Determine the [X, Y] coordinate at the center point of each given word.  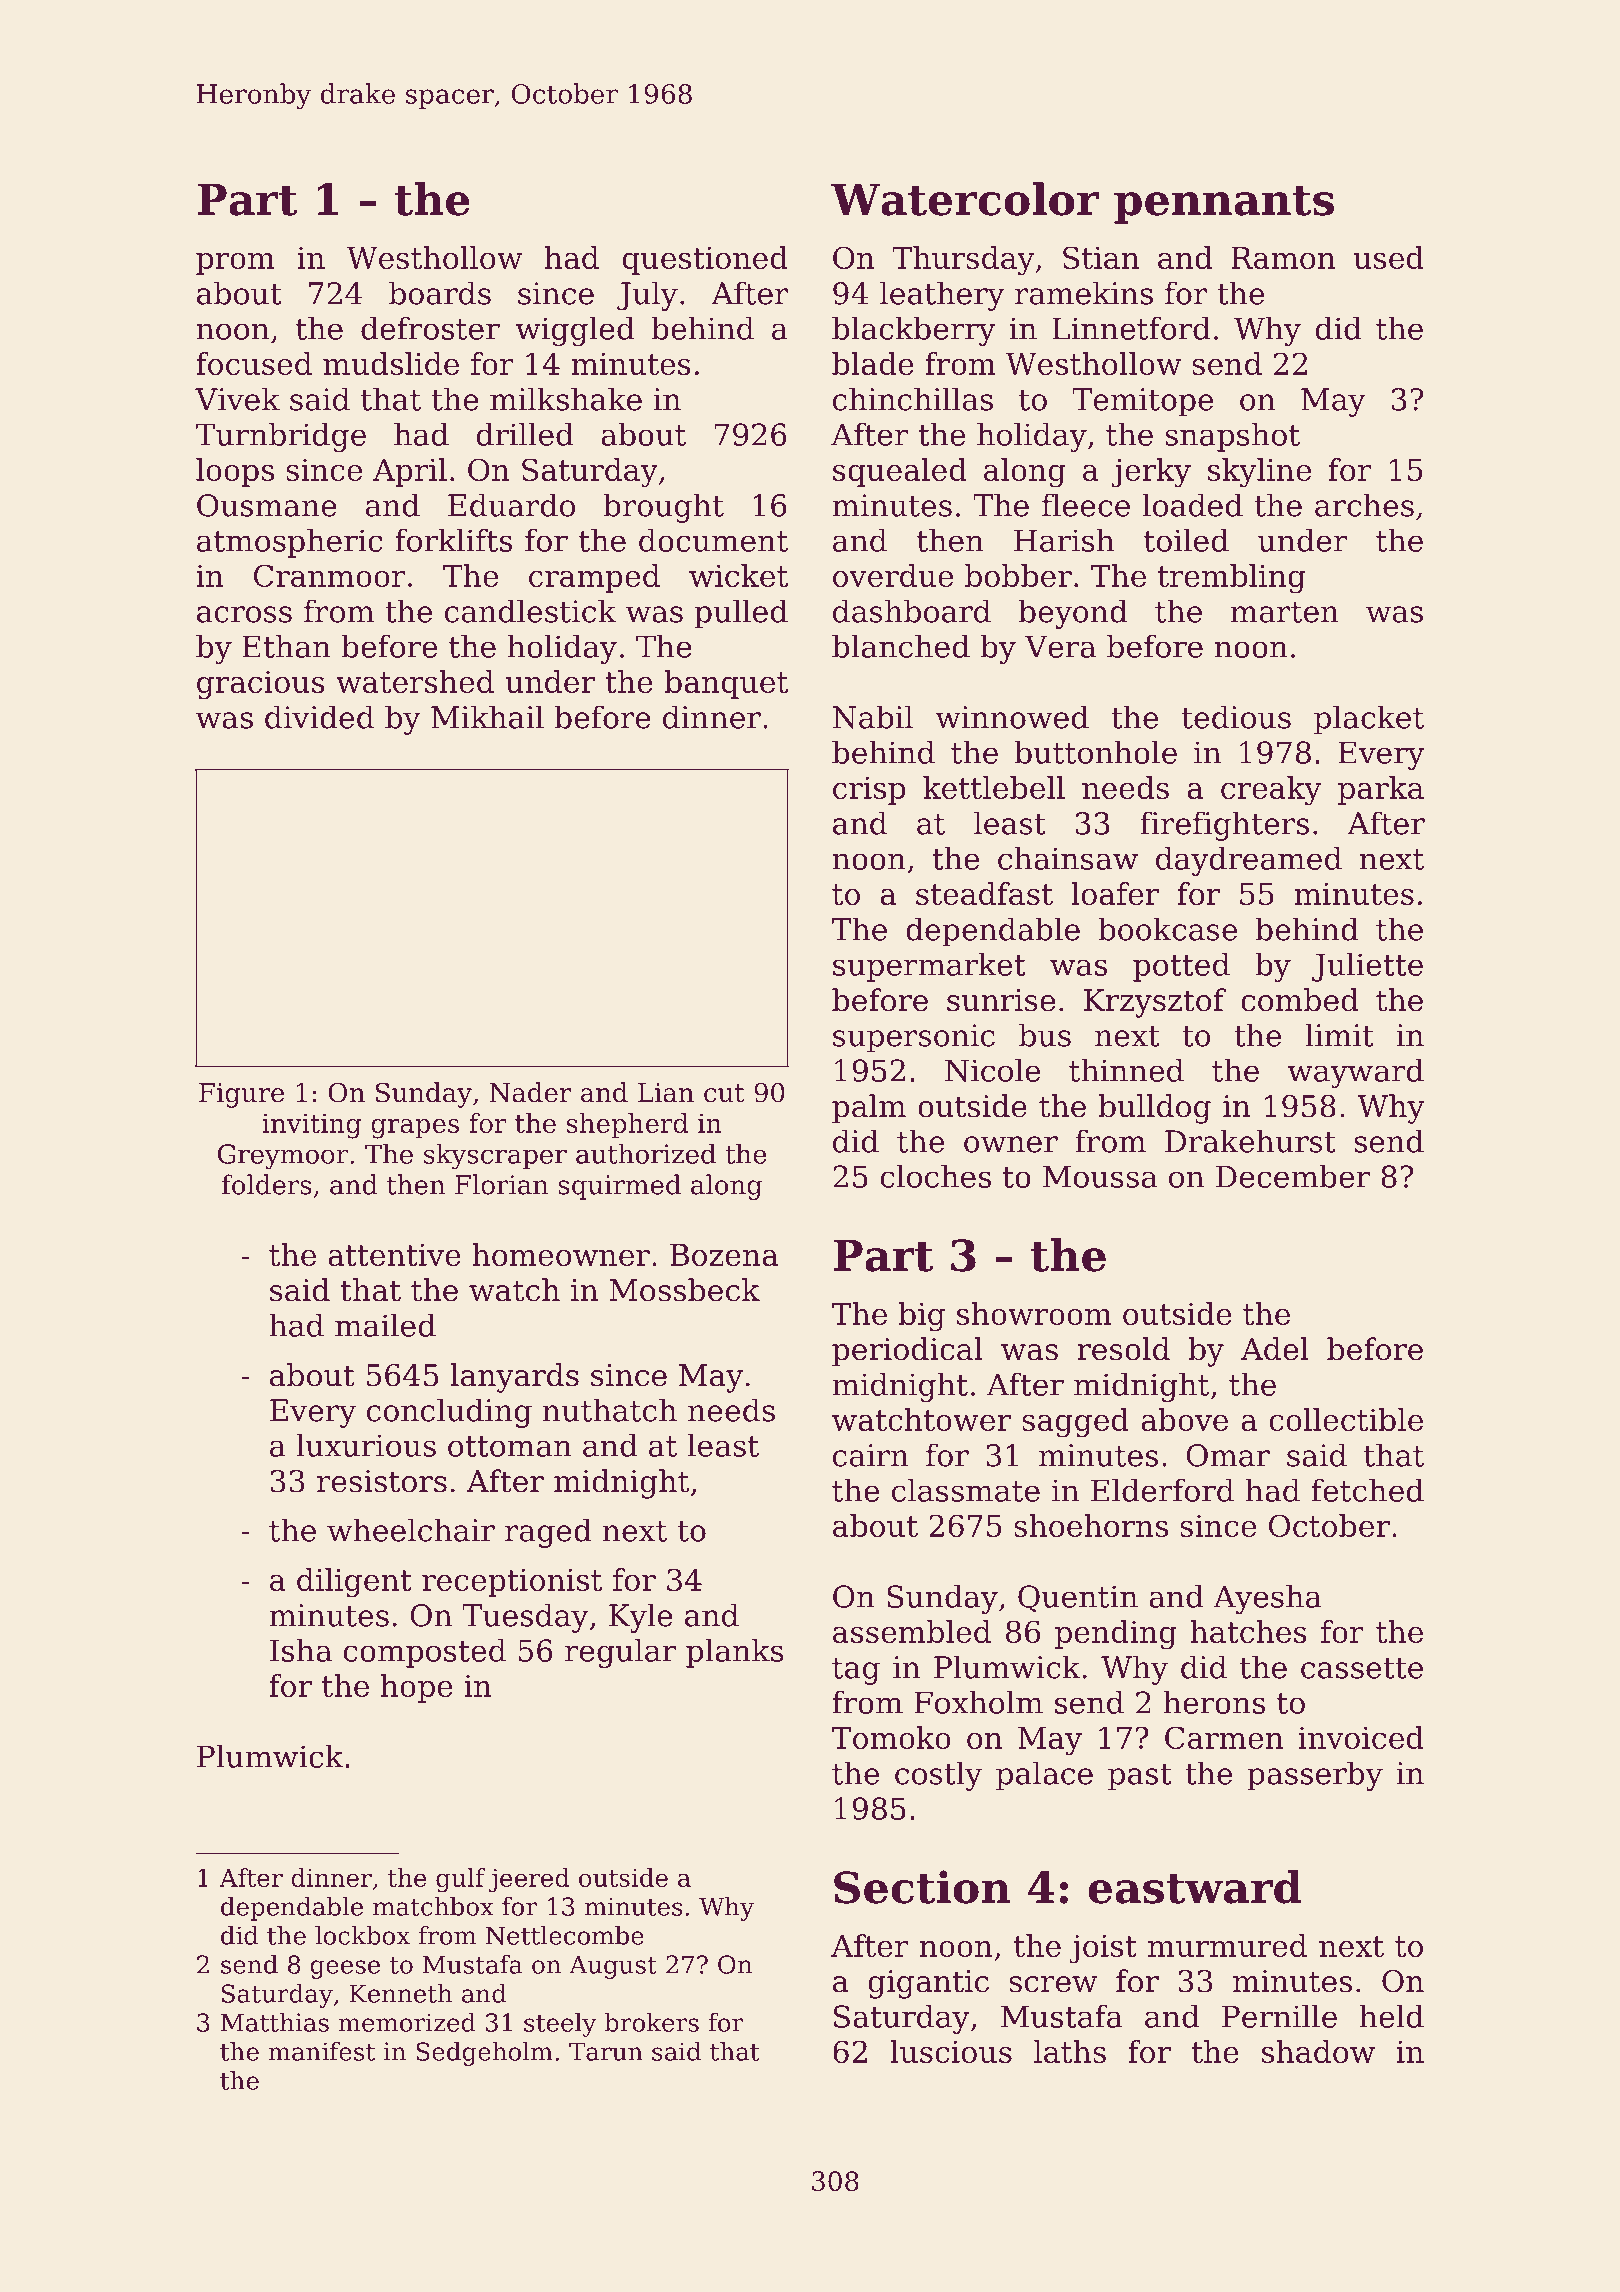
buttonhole [1096, 752]
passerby [1315, 1776]
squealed [900, 472]
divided [319, 717]
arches [1364, 505]
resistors [382, 1481]
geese [345, 1969]
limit [1339, 1035]
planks [735, 1653]
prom [235, 264]
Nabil [873, 717]
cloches [936, 1176]
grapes [415, 1129]
